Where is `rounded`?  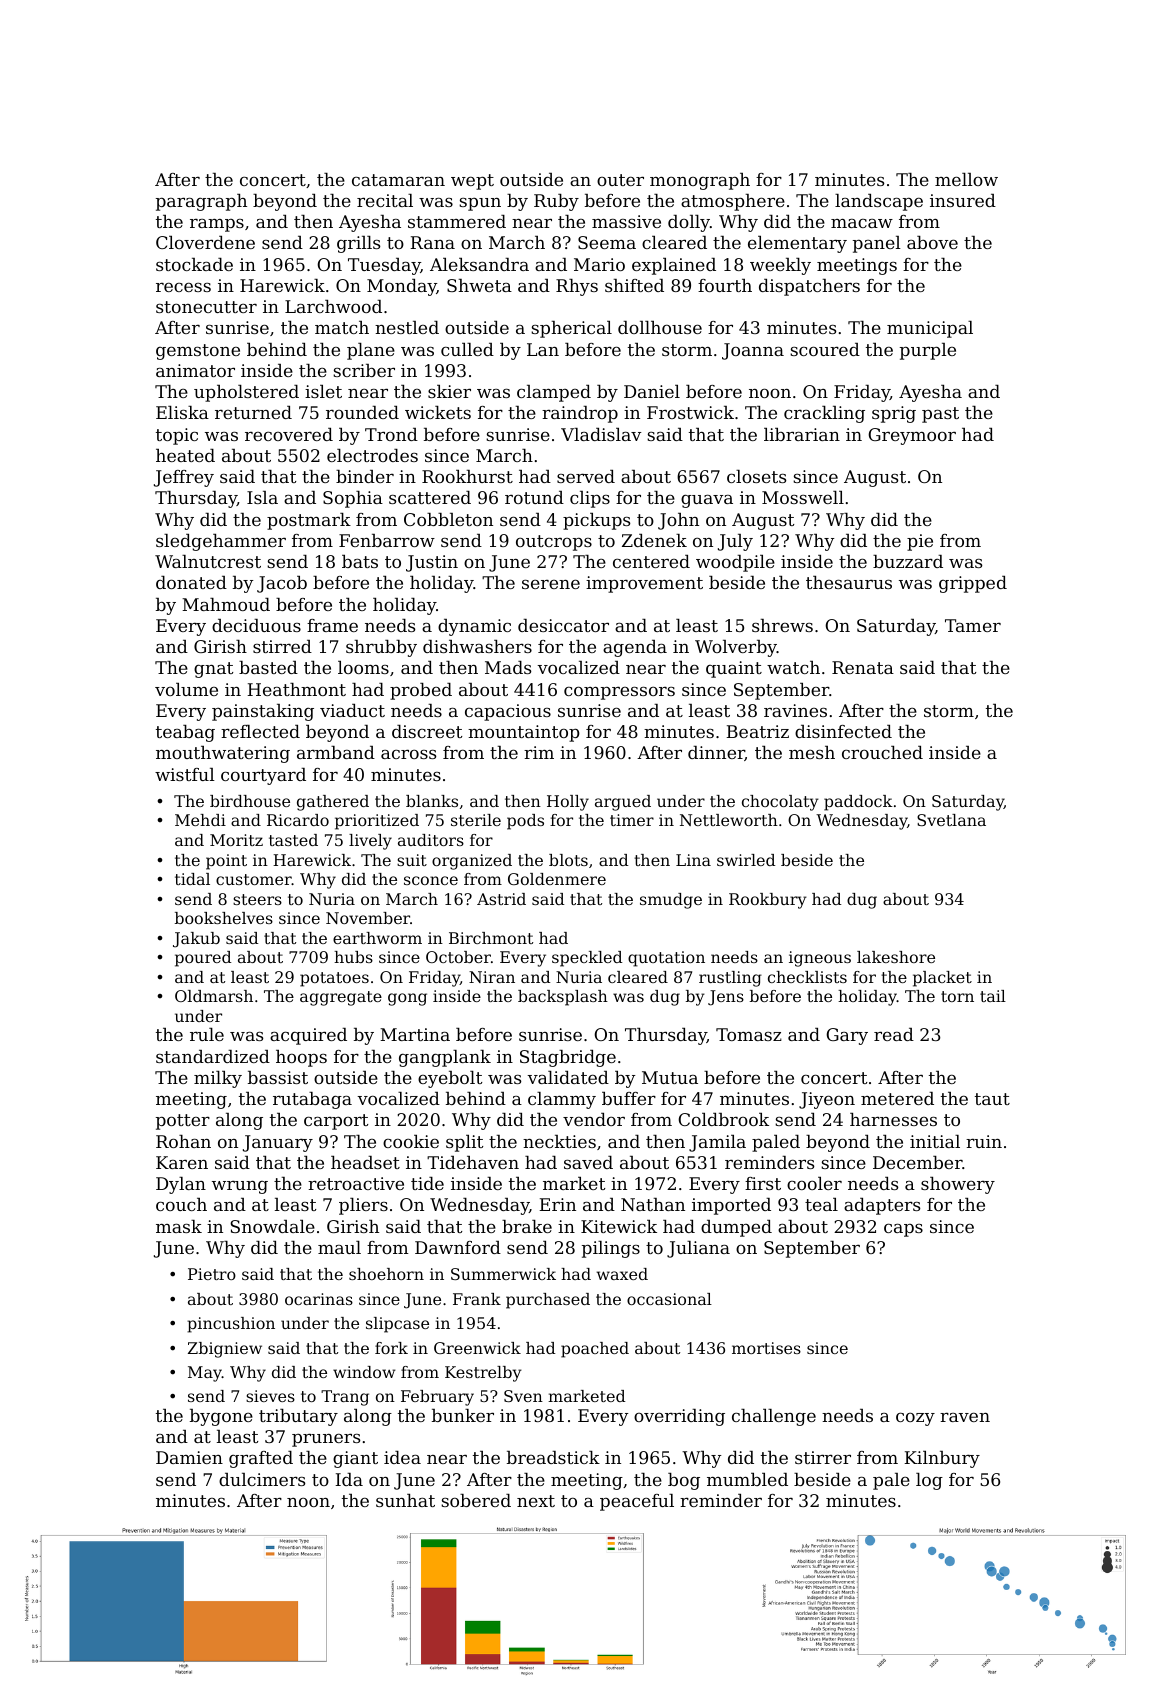 rounded is located at coordinates (362, 412).
